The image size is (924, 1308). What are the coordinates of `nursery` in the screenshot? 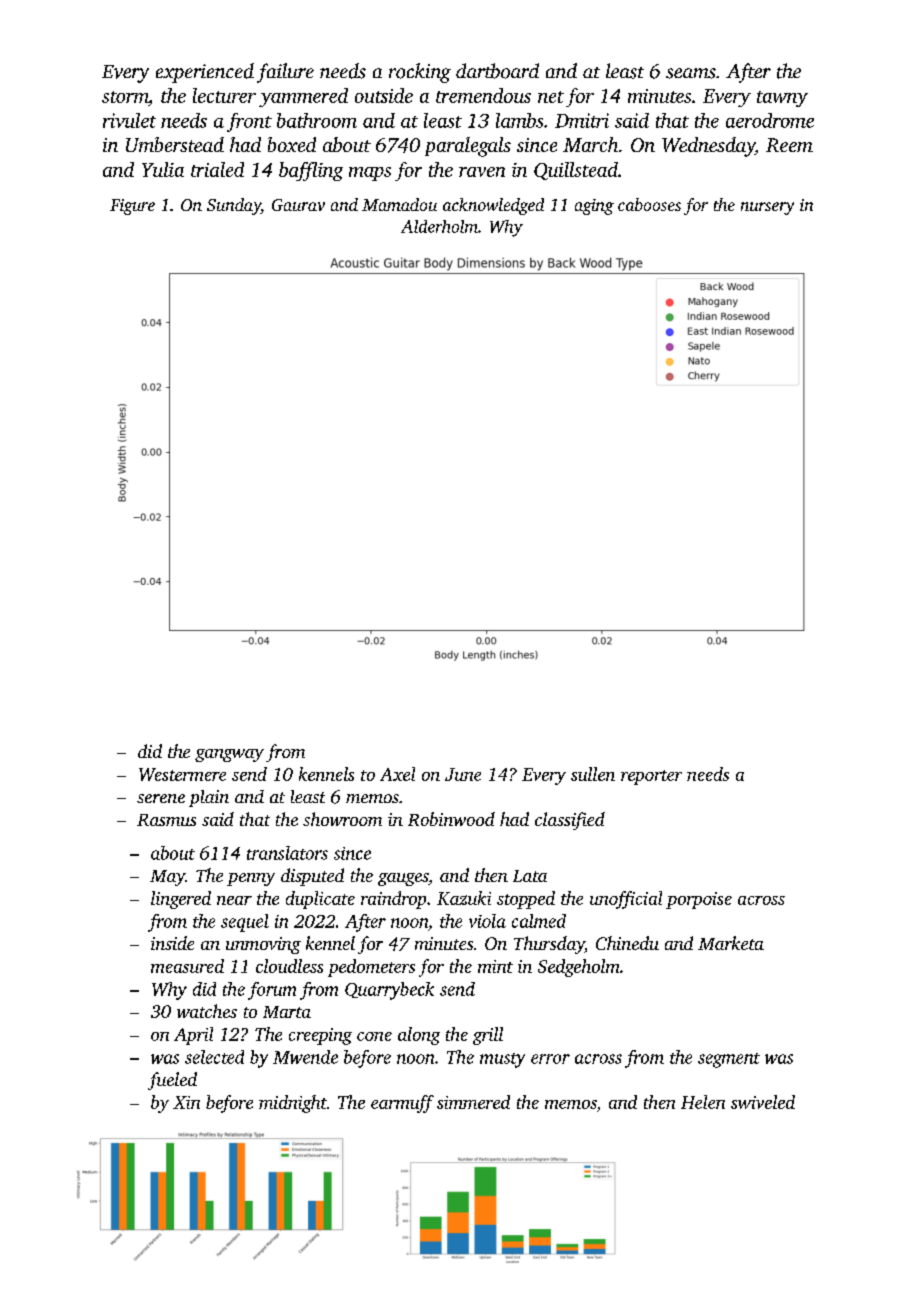 It's located at (767, 208).
